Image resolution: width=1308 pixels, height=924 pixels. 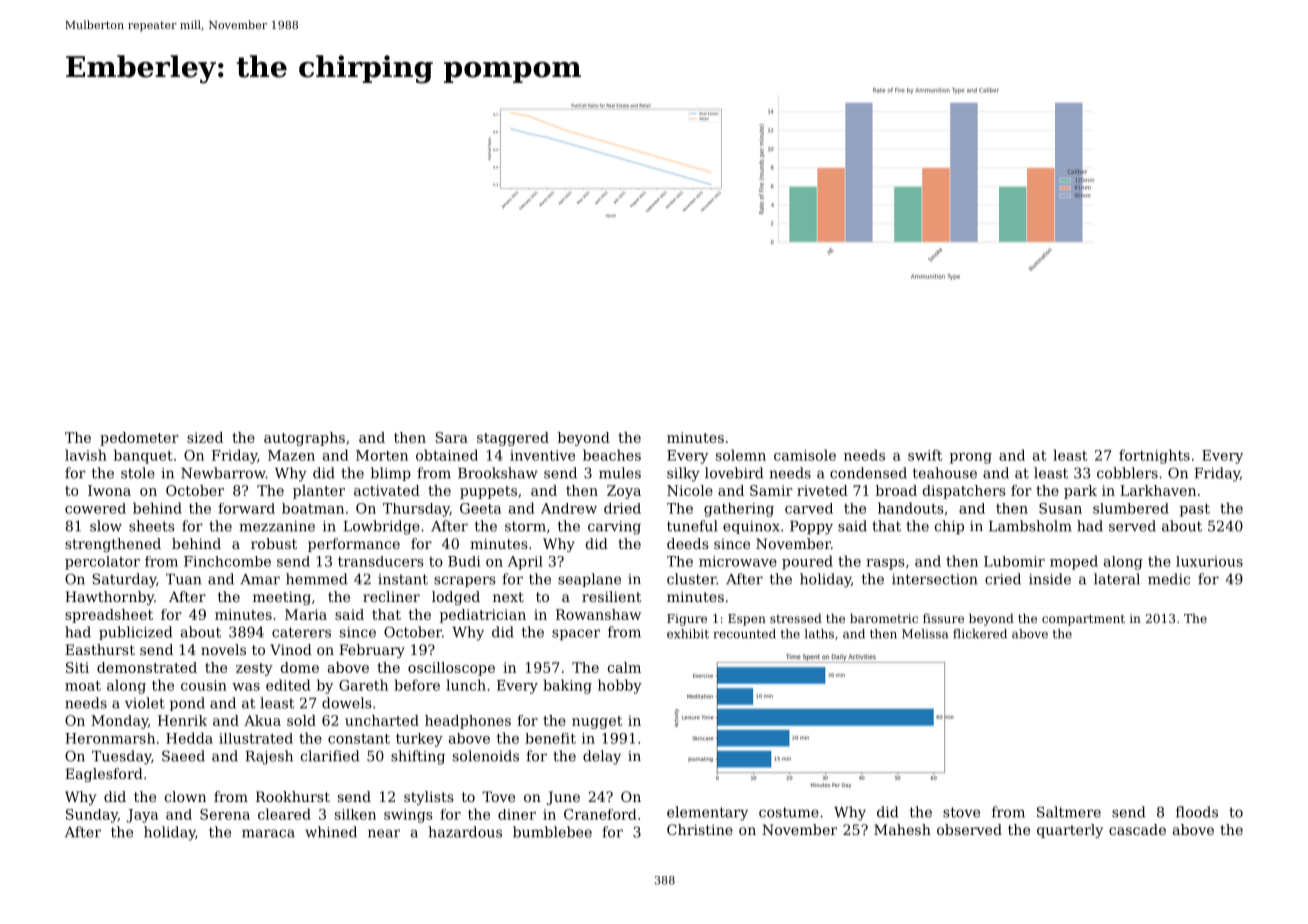 I want to click on flickered, so click(x=980, y=634).
